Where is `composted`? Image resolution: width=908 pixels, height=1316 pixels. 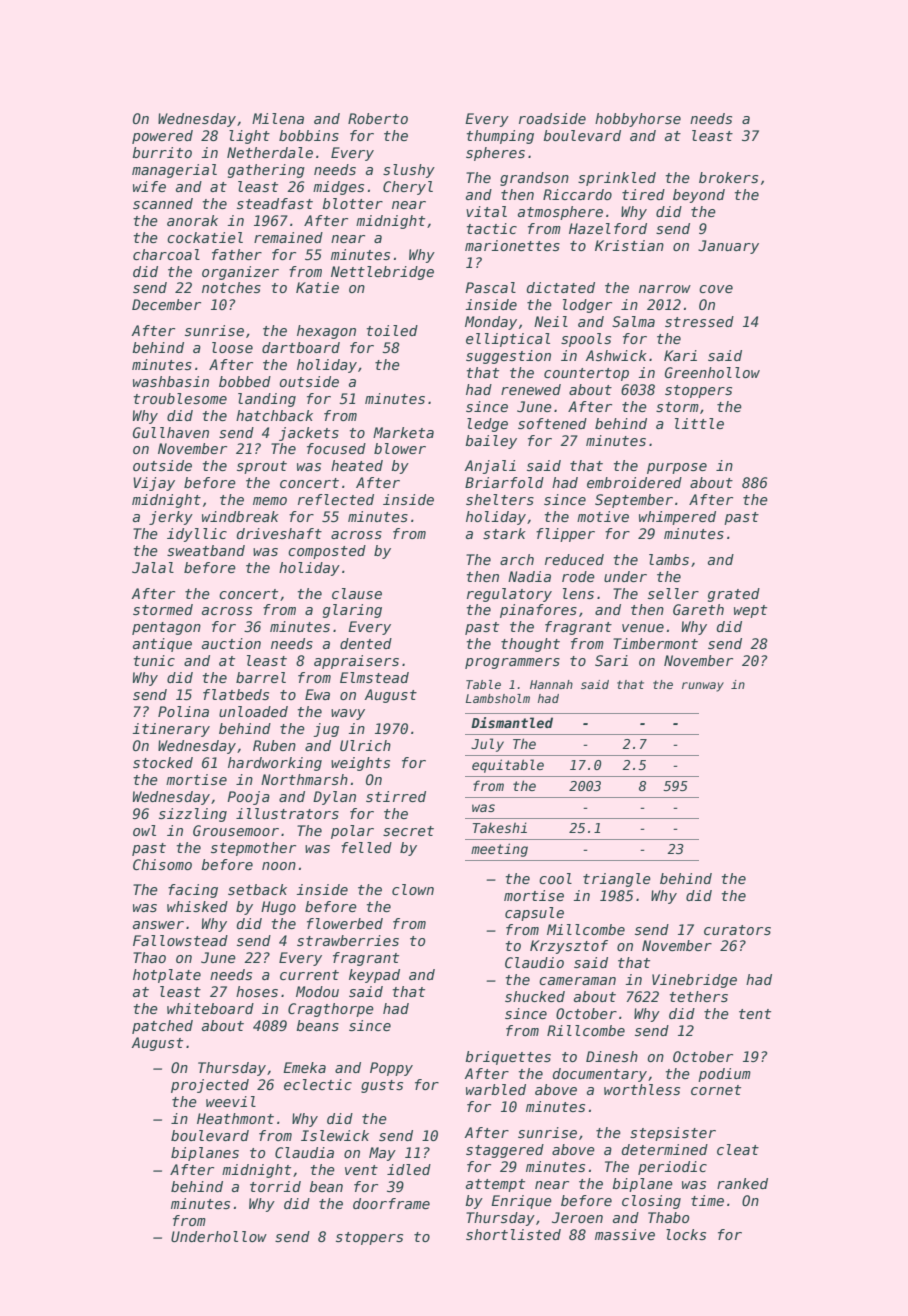
composted is located at coordinates (327, 552).
